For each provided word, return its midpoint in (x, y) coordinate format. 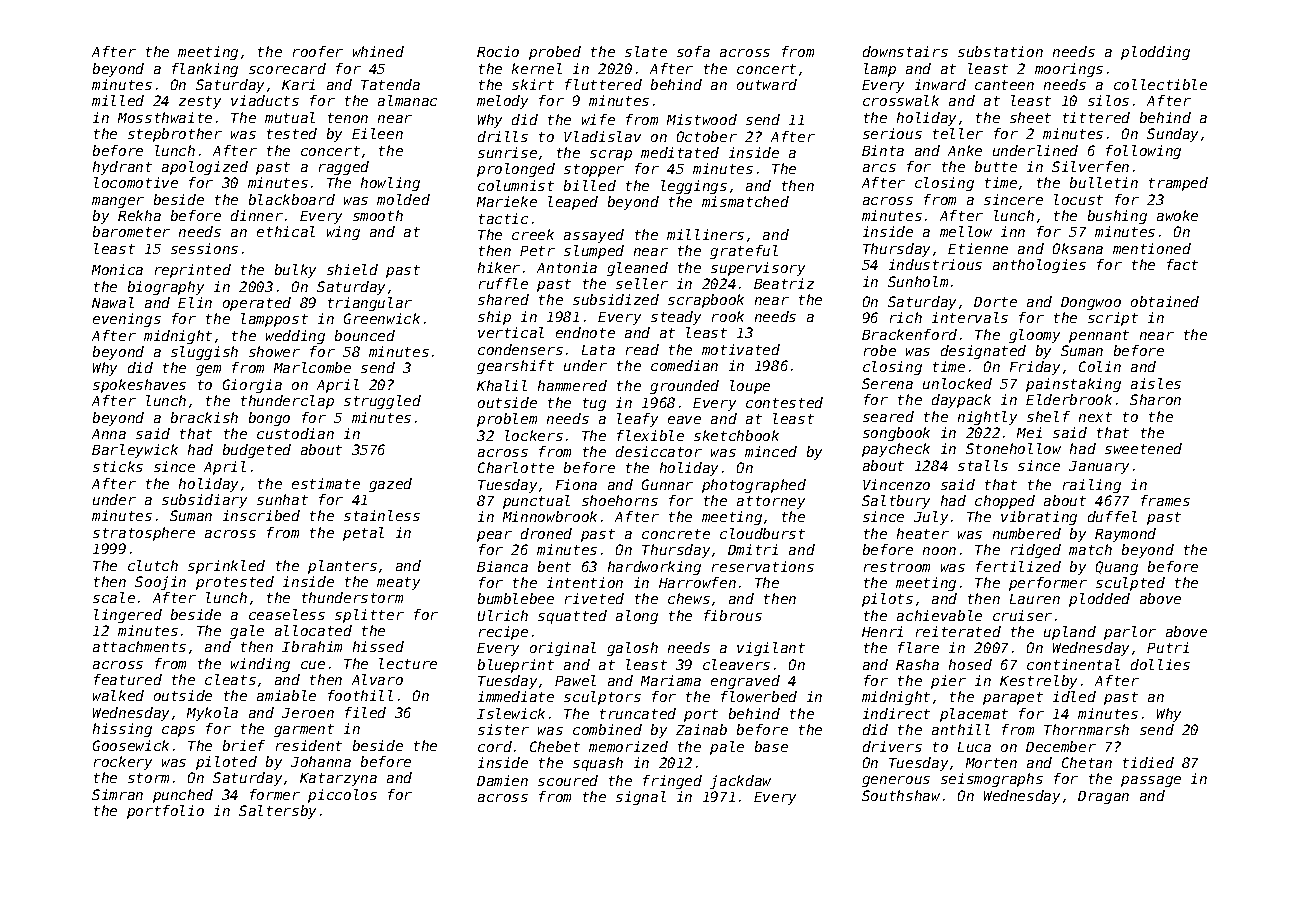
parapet (1013, 698)
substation (1000, 51)
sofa (693, 51)
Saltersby (277, 812)
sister (503, 729)
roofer (318, 51)
